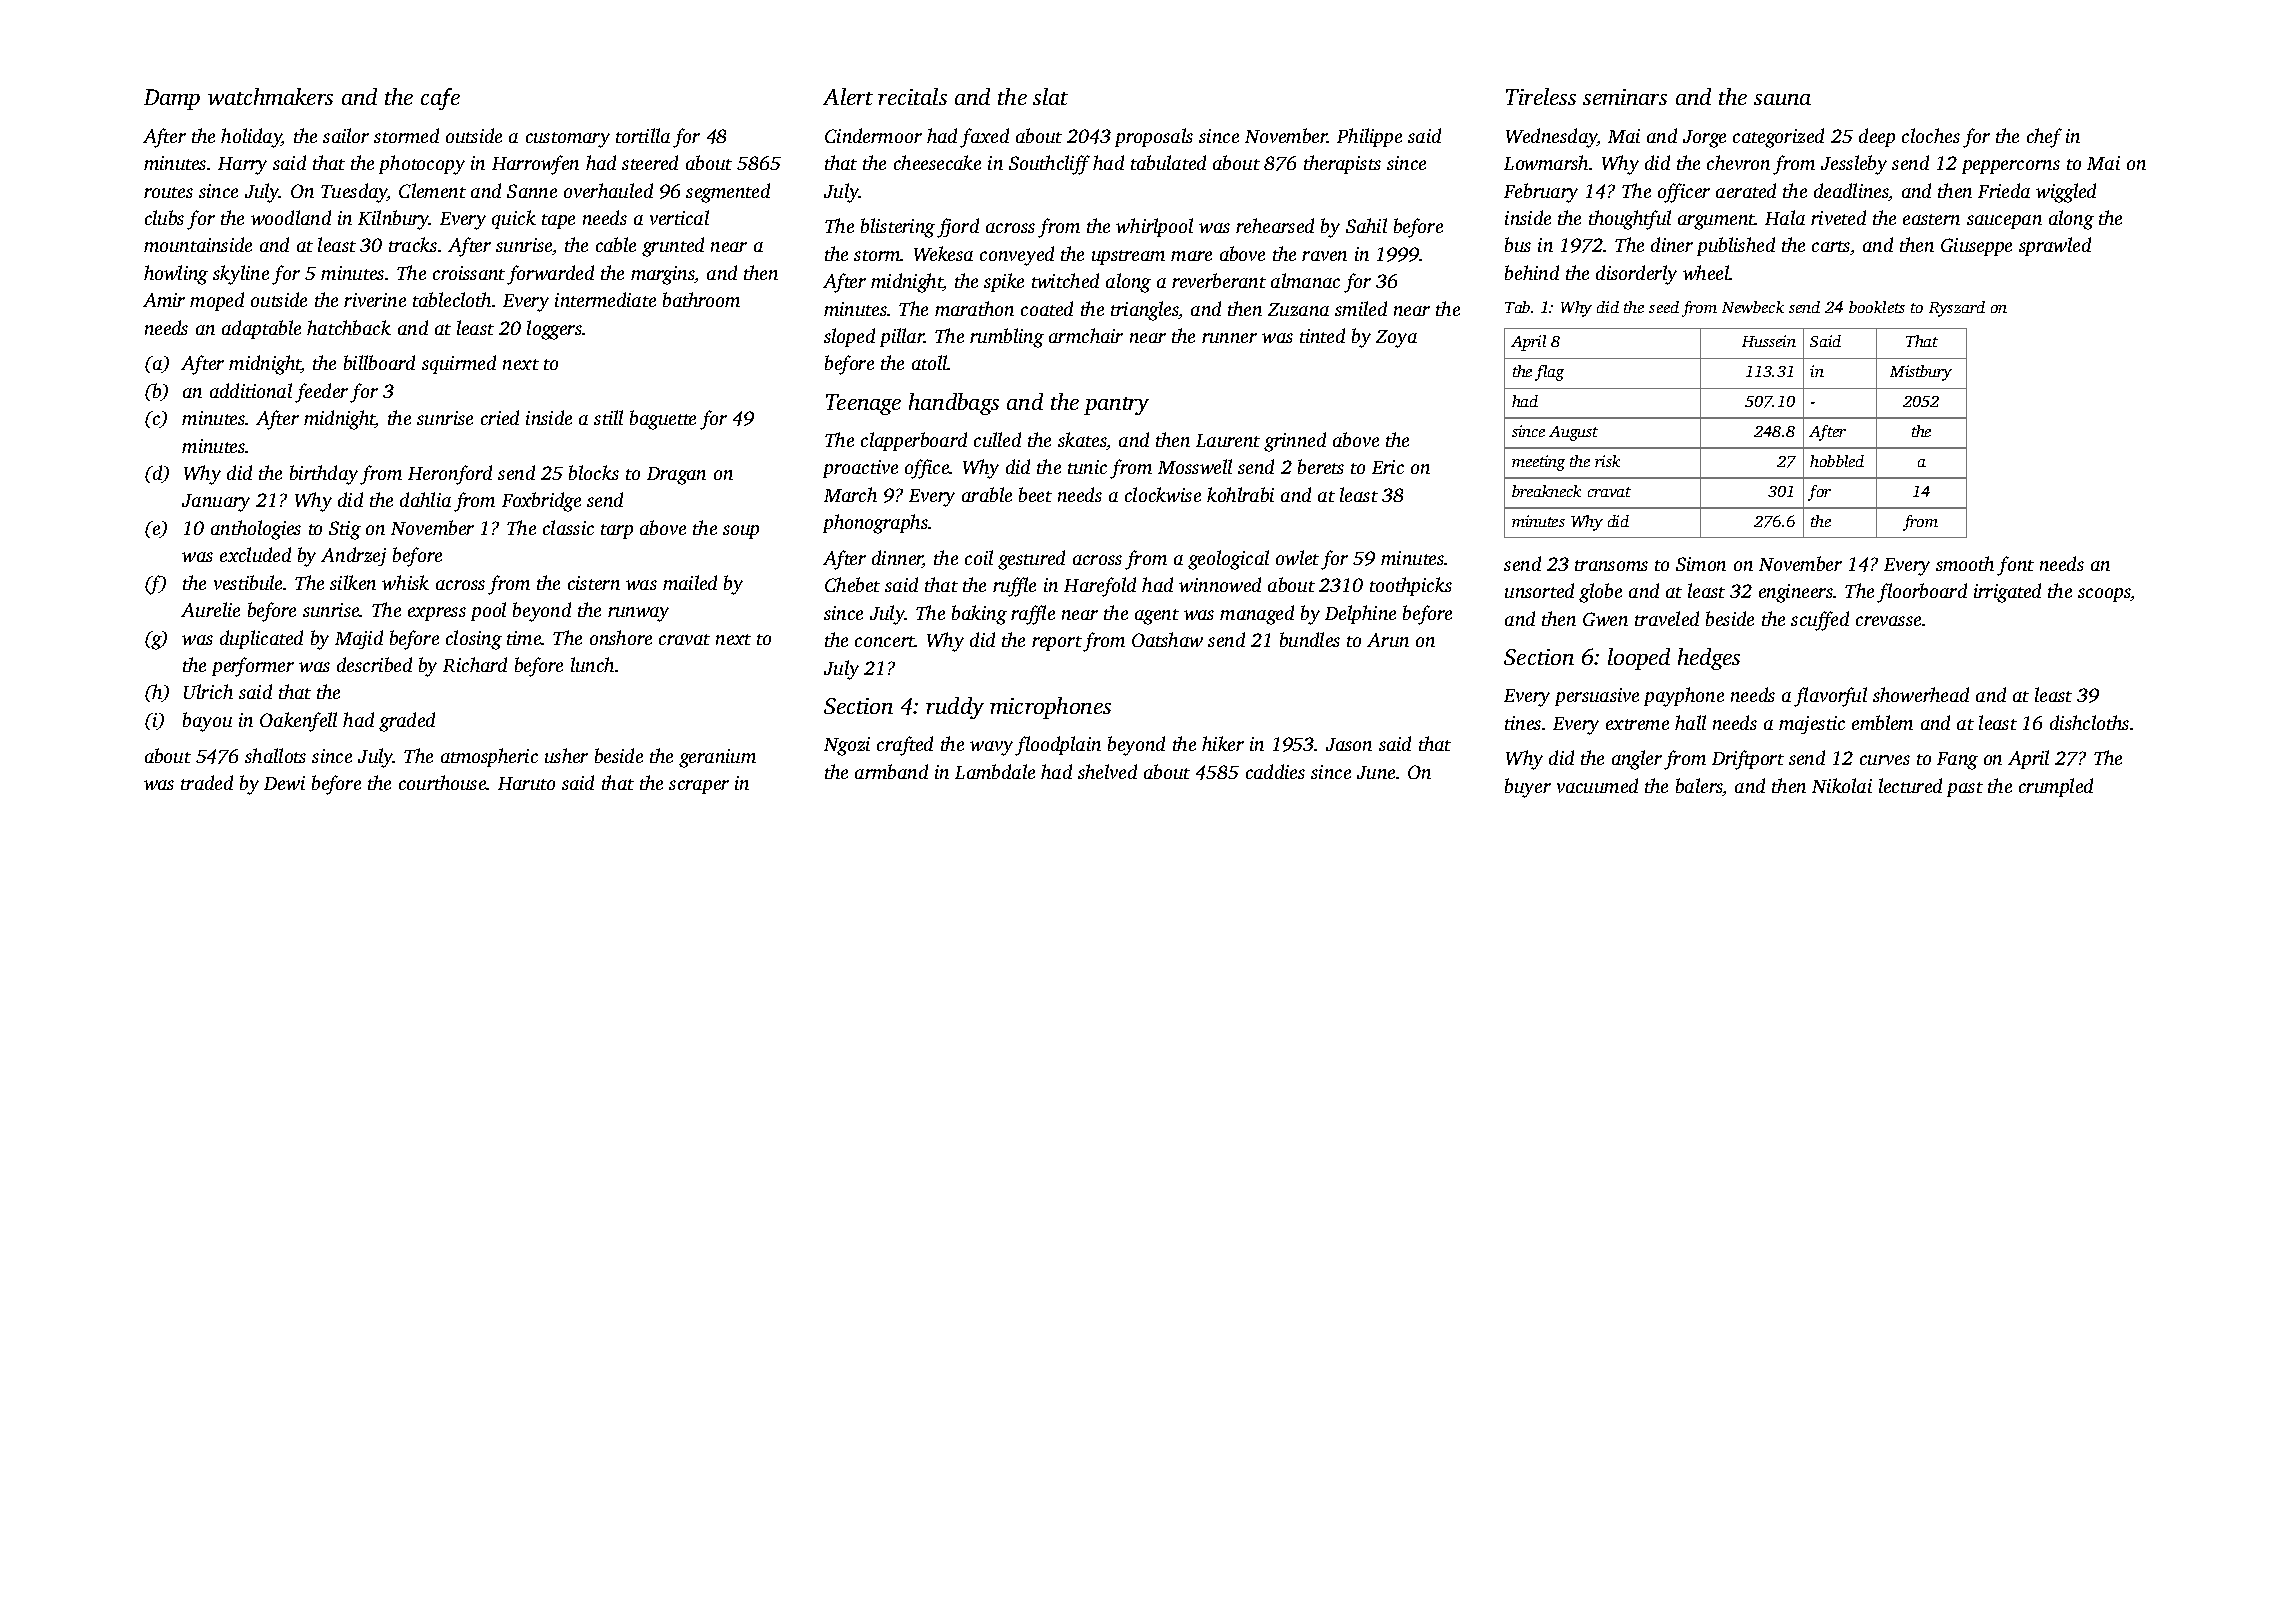 This screenshot has width=2292, height=1620. Describe the element at coordinates (1782, 99) in the screenshot. I see `sauna` at that location.
